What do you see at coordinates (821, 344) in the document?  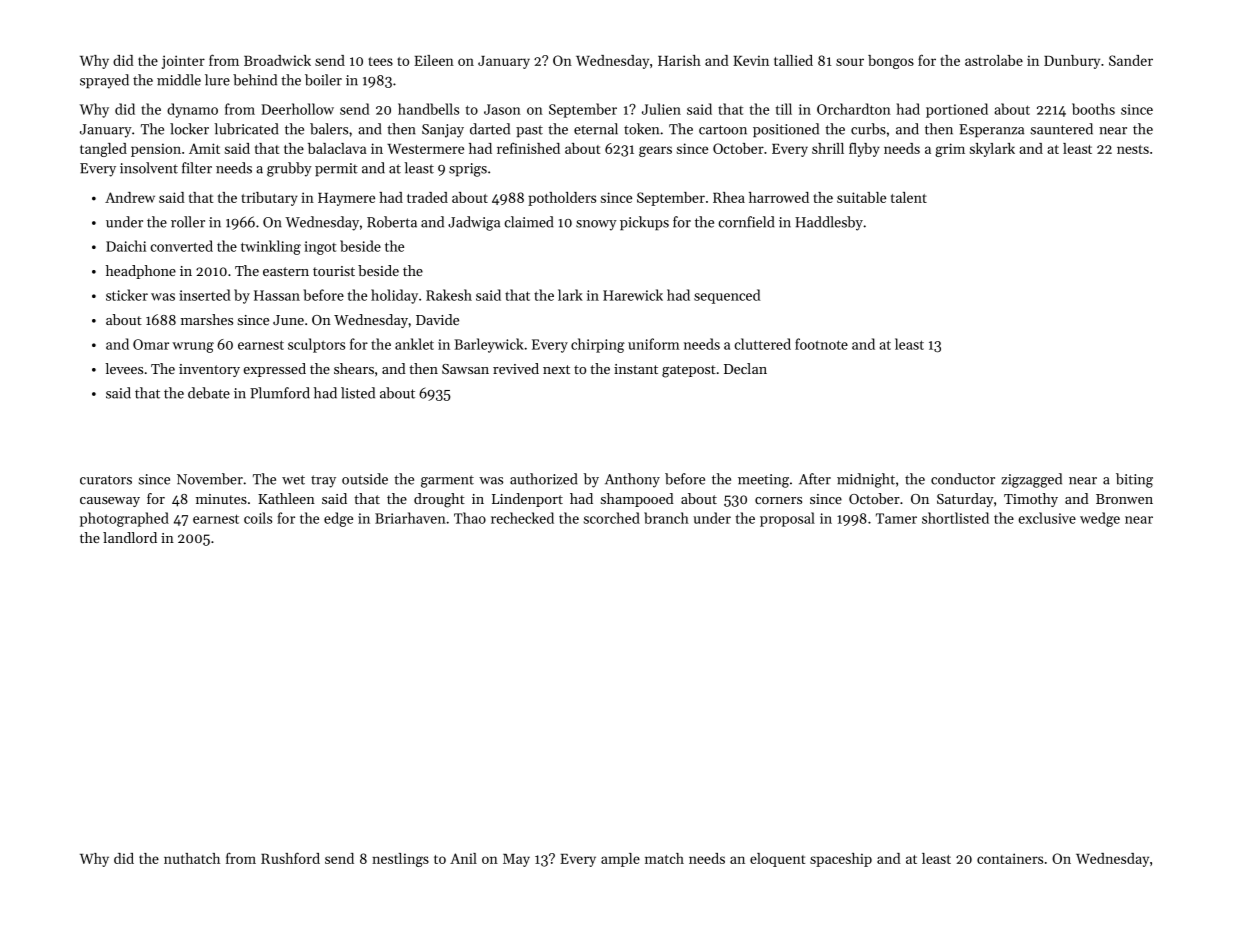 I see `footnote` at bounding box center [821, 344].
